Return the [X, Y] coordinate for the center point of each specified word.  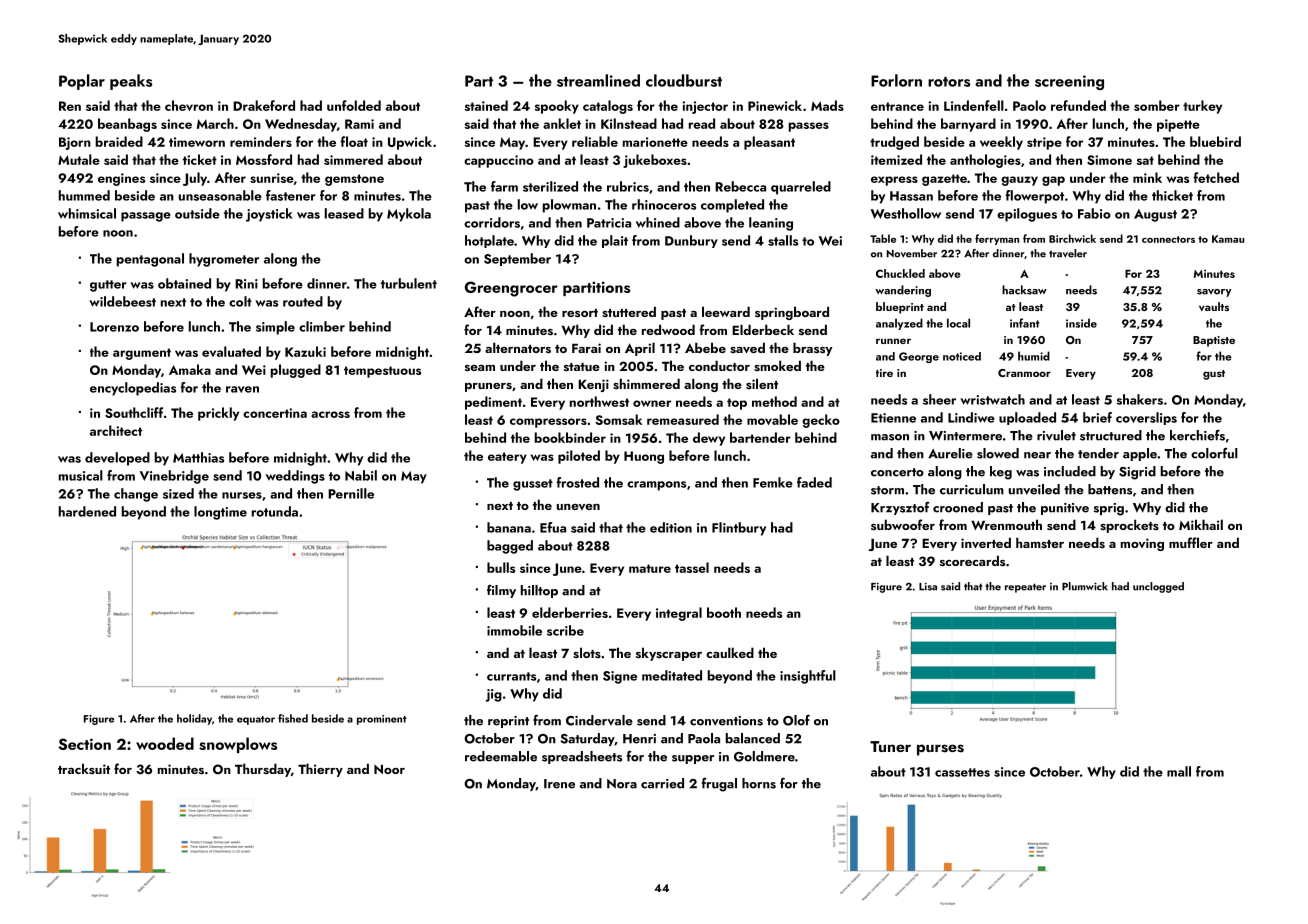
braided [119, 141]
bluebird [1215, 141]
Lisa [928, 587]
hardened [87, 511]
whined [658, 222]
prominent [382, 720]
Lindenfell [974, 105]
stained [486, 105]
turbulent [409, 283]
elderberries [570, 612]
